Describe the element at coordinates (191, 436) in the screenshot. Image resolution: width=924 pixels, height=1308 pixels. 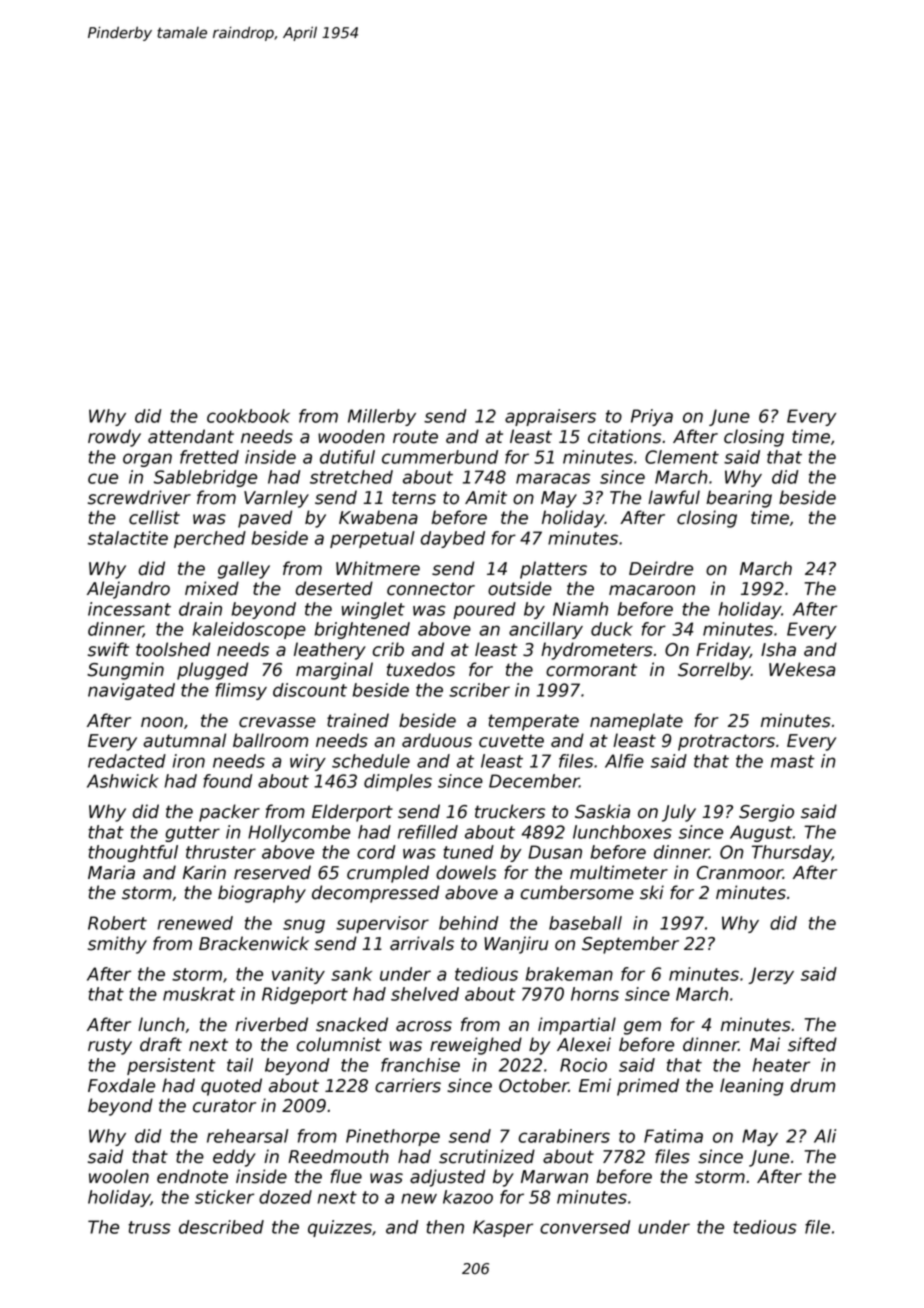
I see `attendant` at that location.
